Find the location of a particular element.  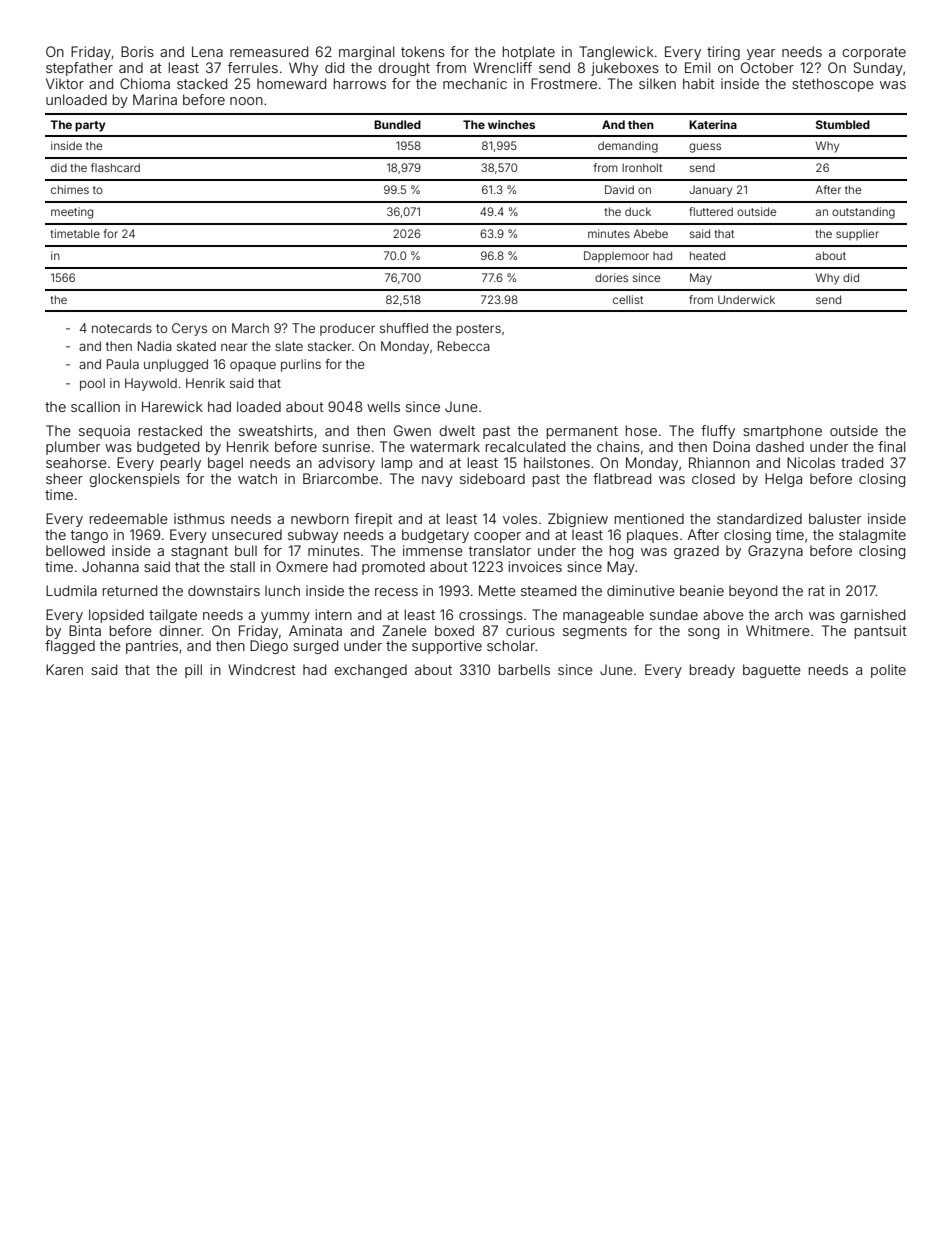

Diego is located at coordinates (269, 647).
